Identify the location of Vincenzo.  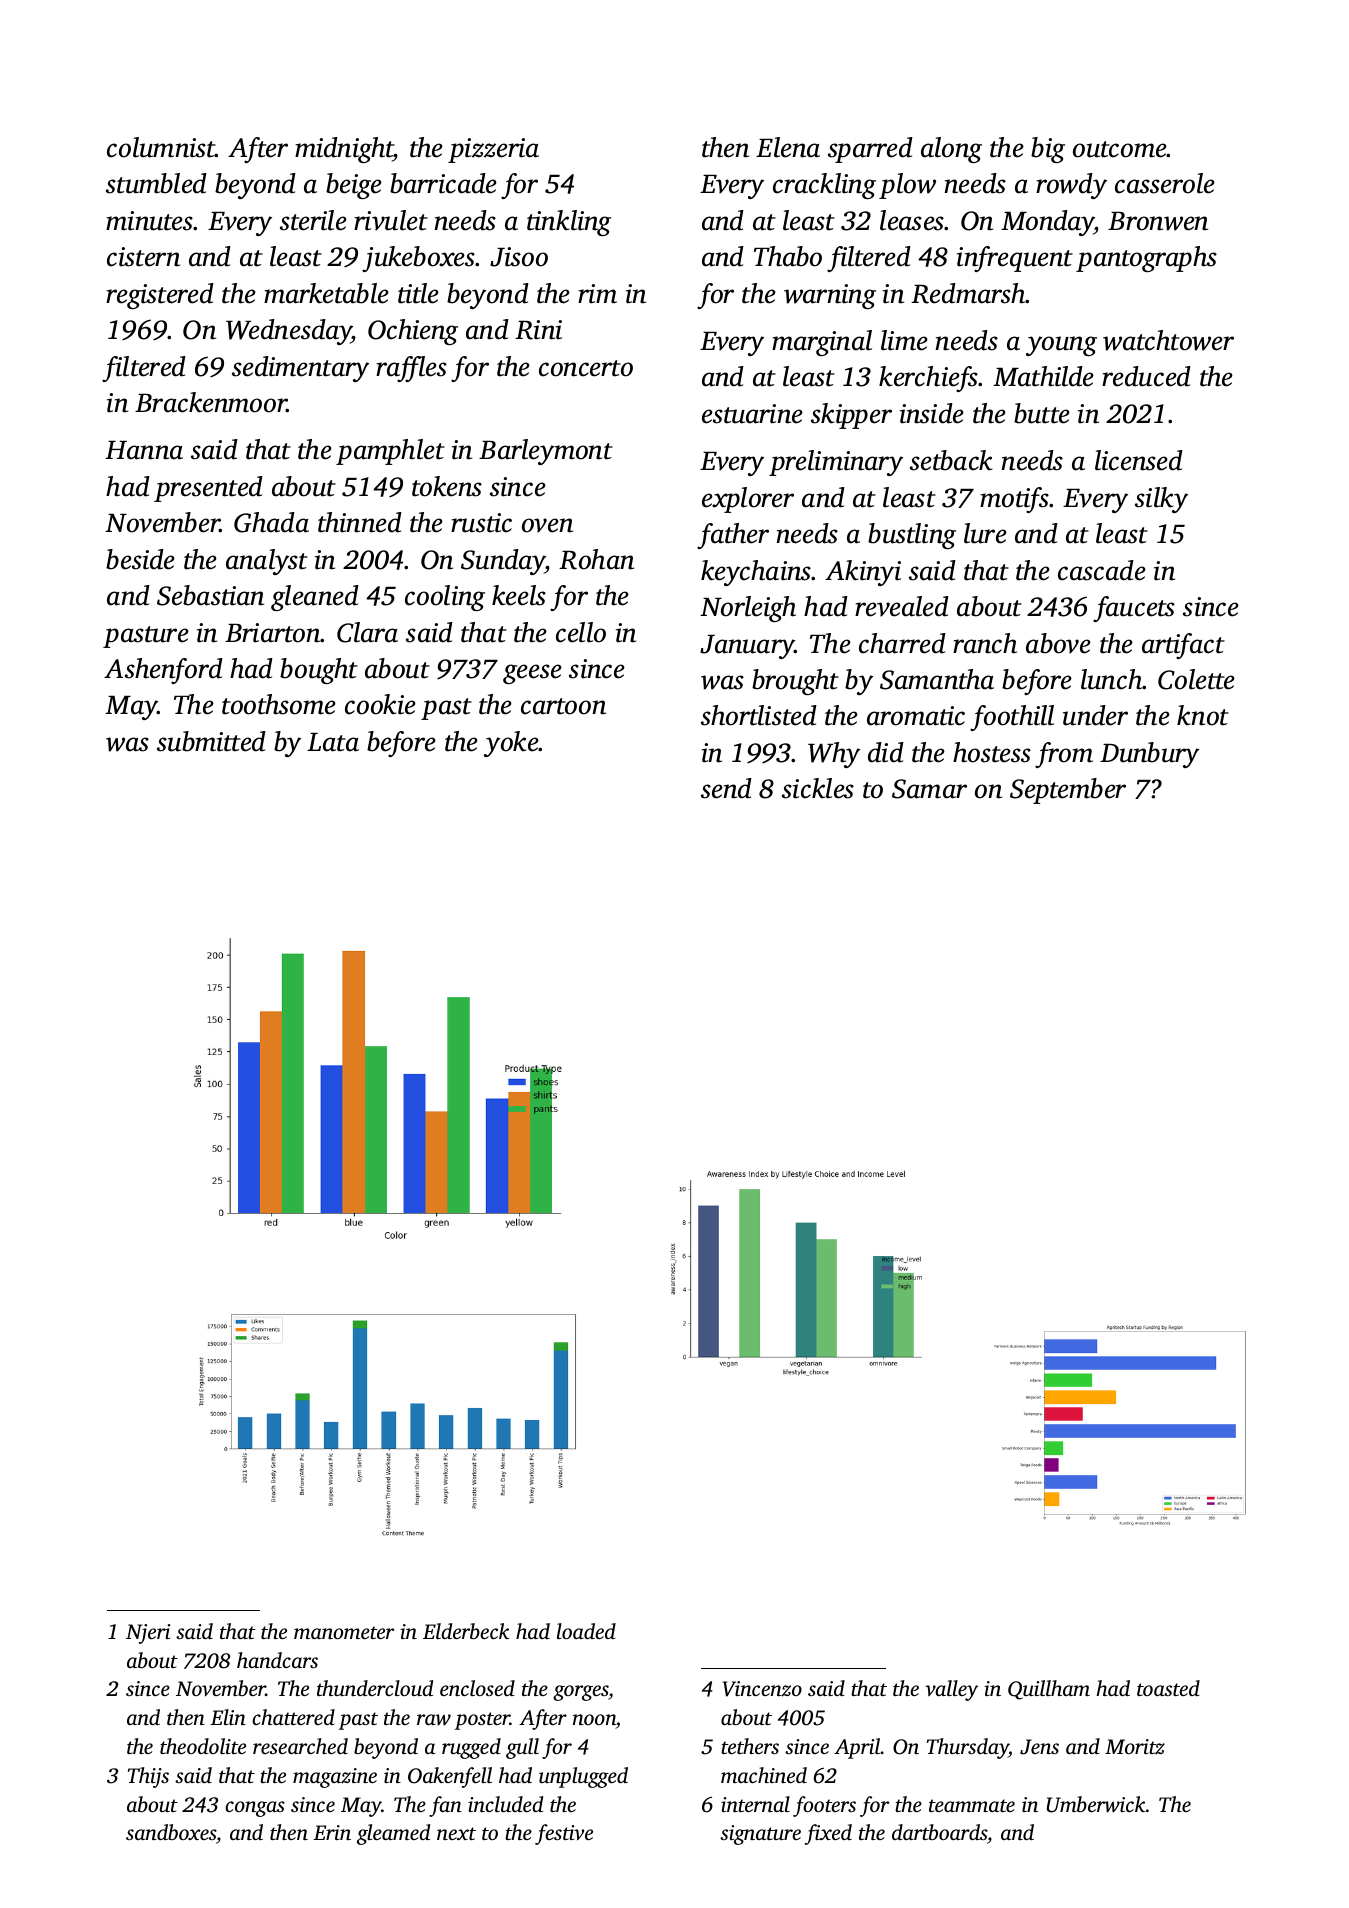
(762, 1689).
